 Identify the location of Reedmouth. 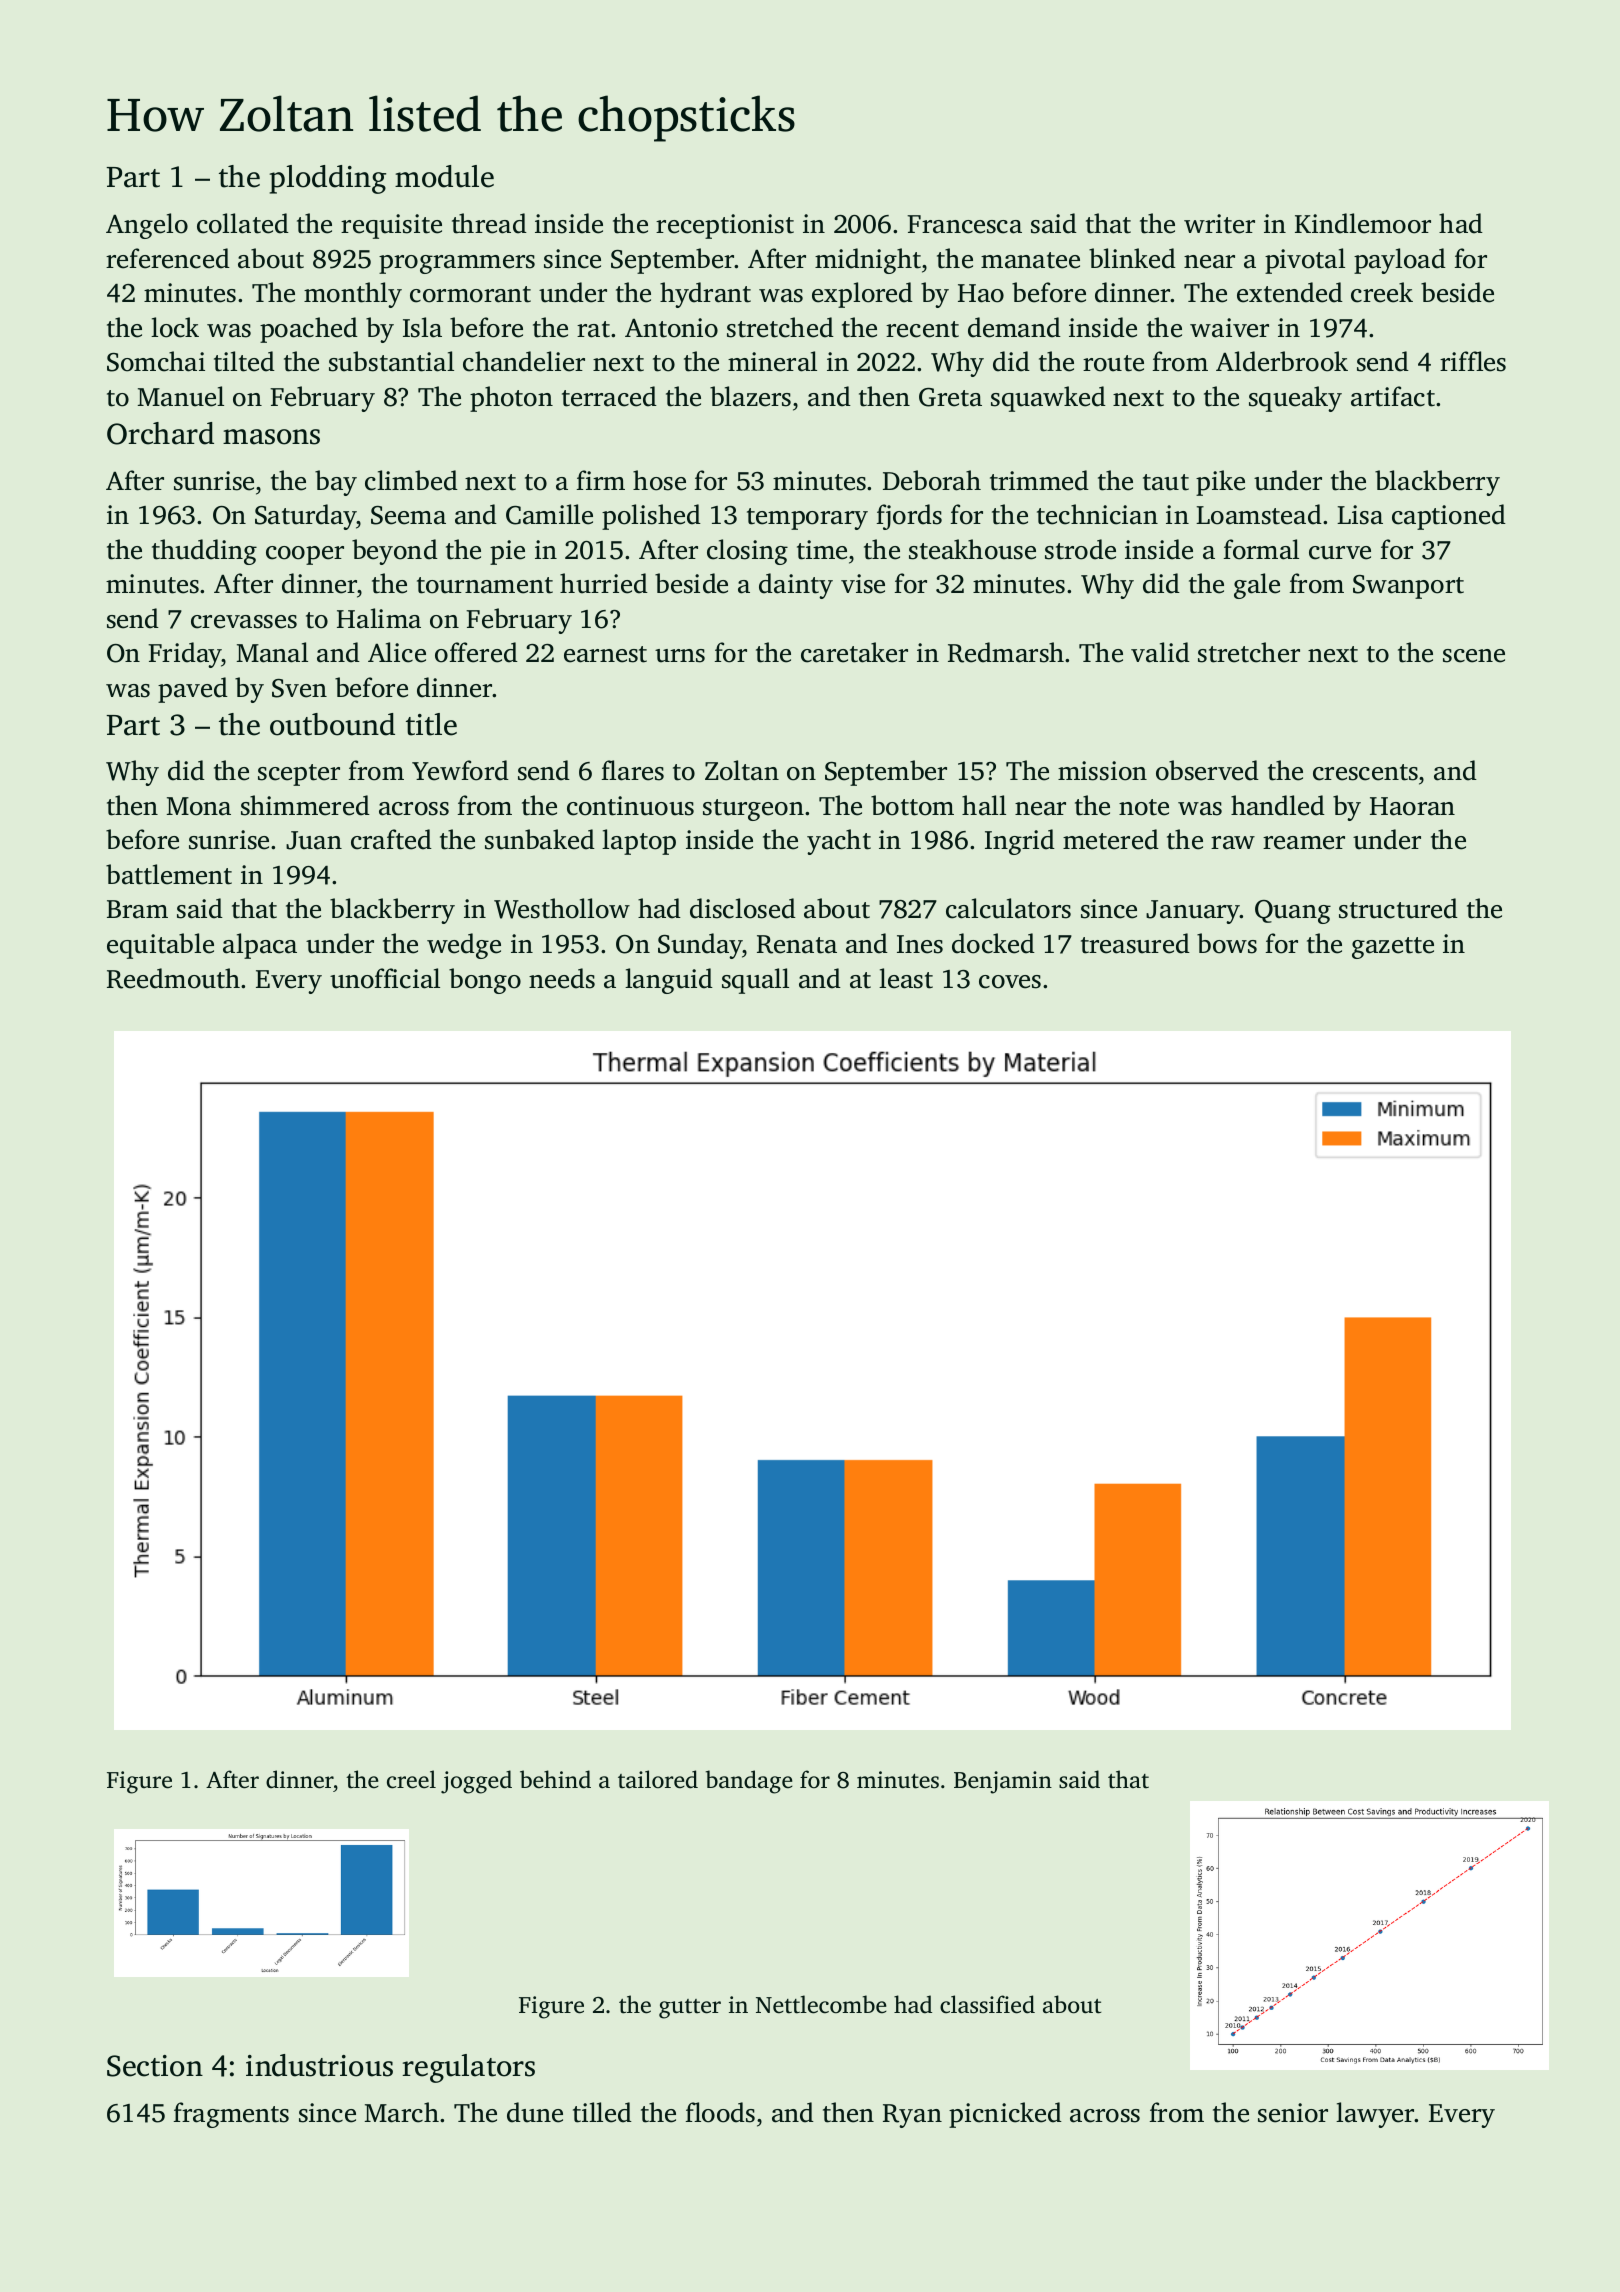
(173, 978).
